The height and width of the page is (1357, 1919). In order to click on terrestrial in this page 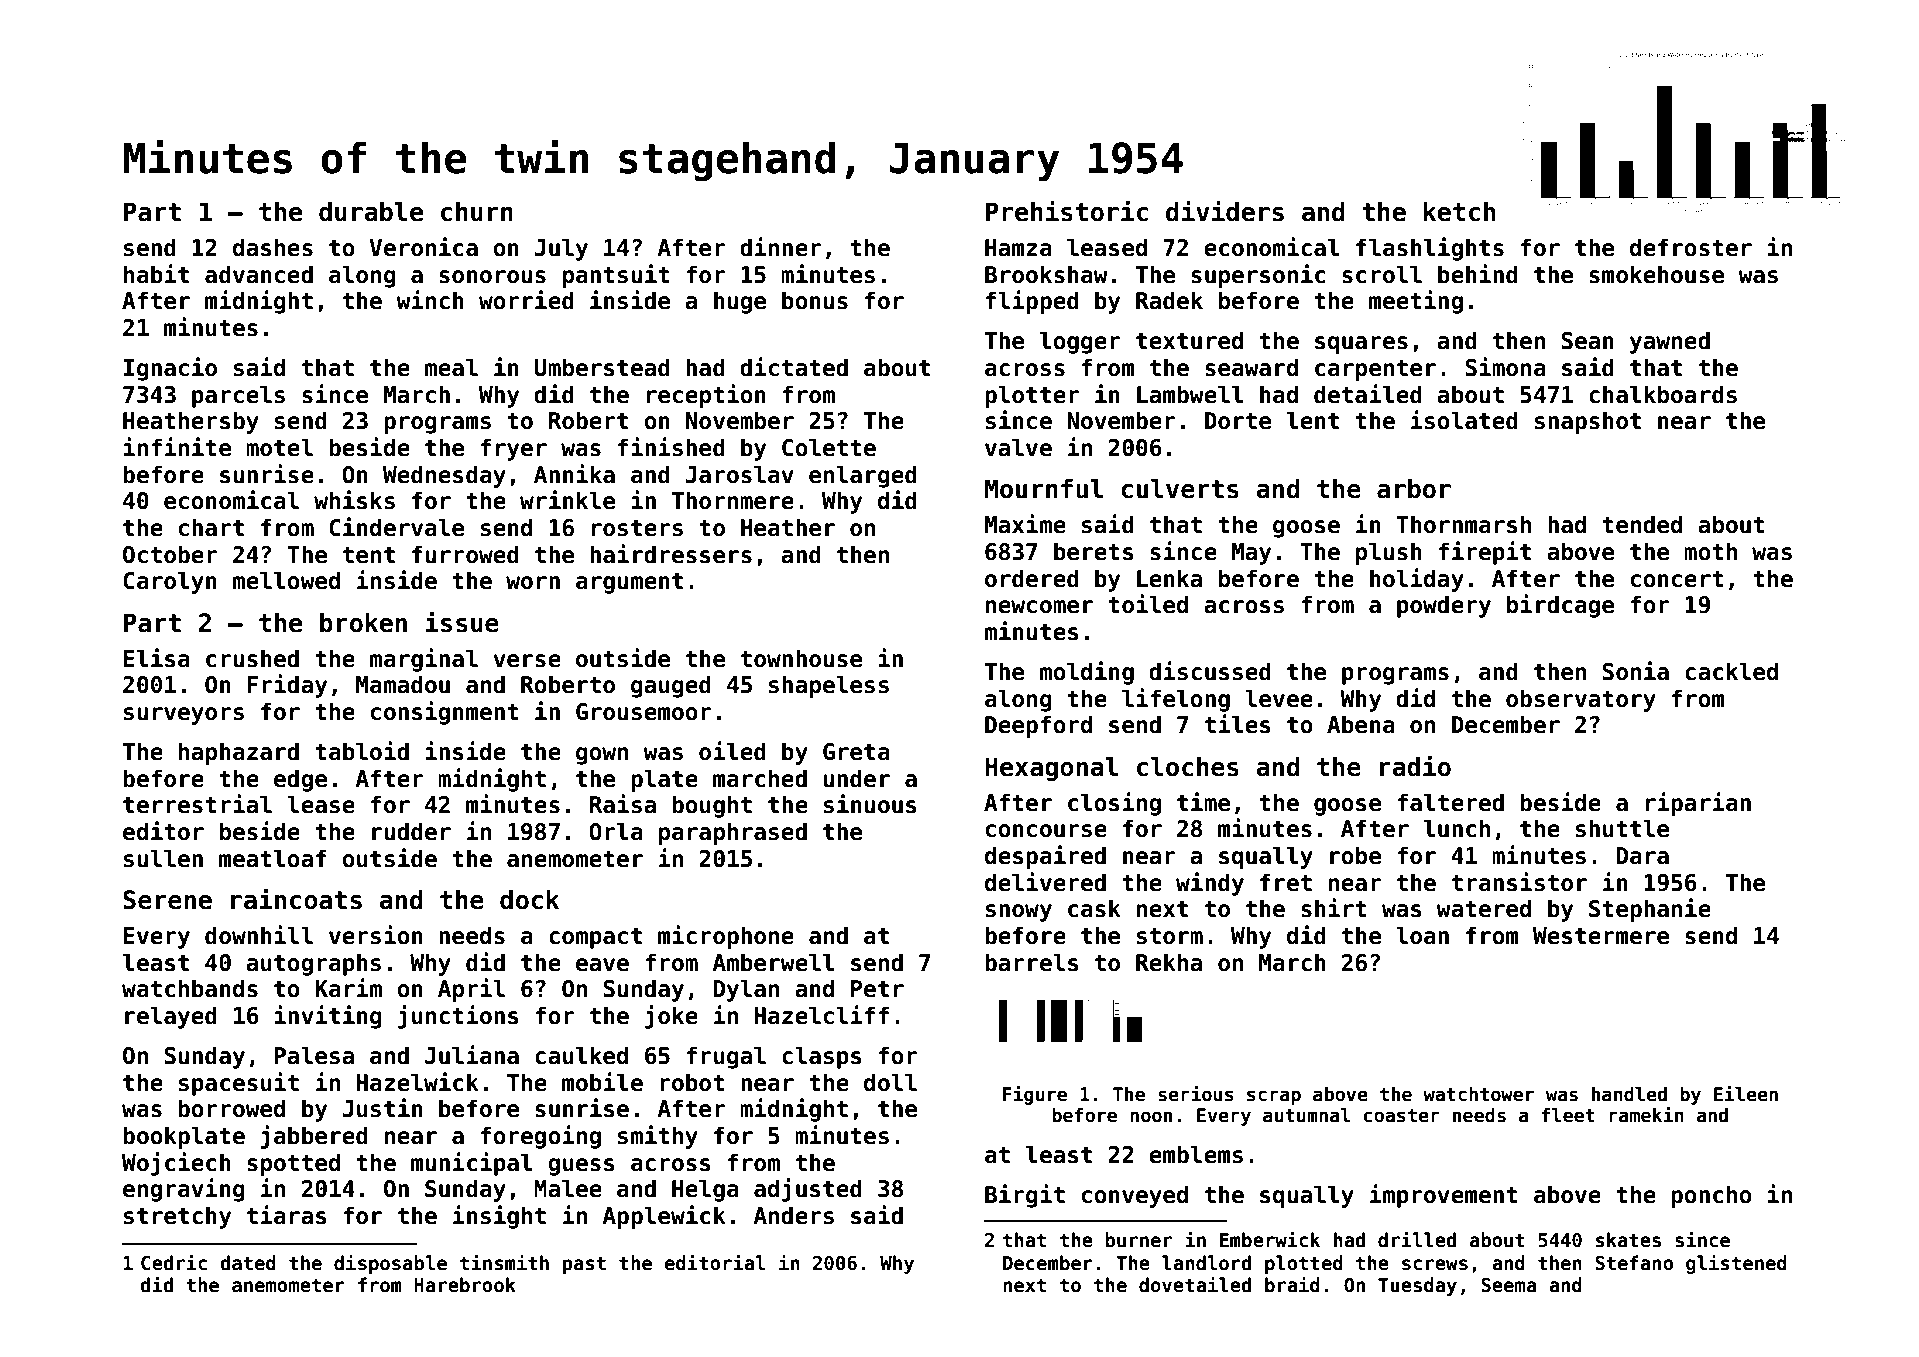, I will do `click(197, 804)`.
